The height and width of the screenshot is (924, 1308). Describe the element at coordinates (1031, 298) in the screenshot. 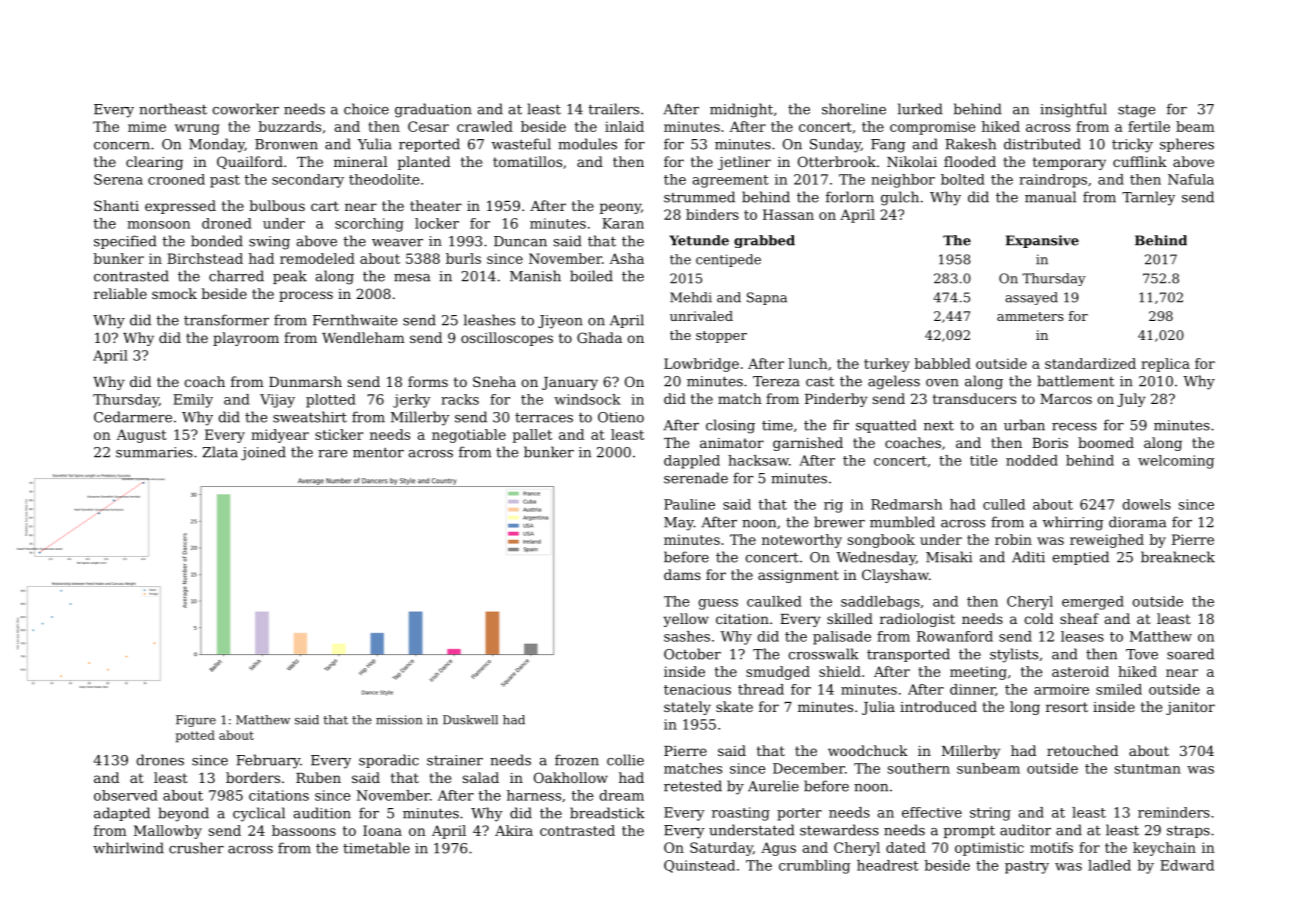

I see `assayed` at that location.
